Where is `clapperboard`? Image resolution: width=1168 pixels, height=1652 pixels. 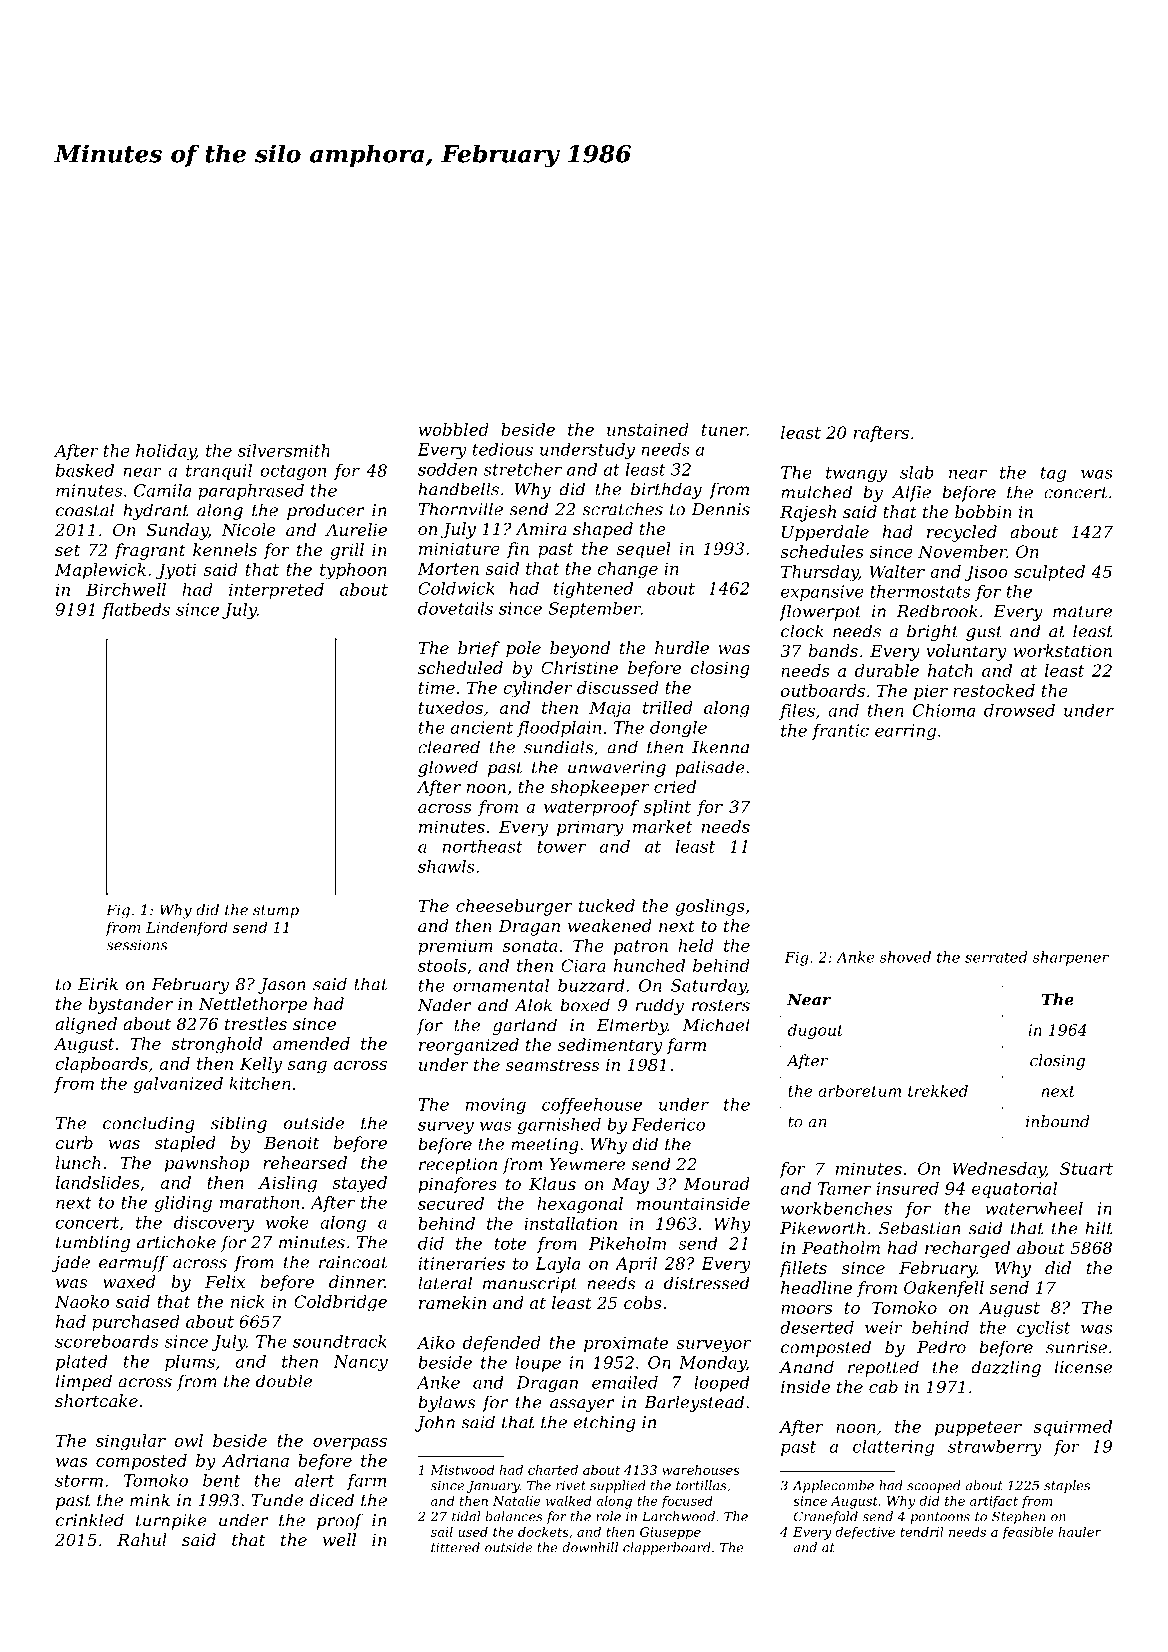 clapperboard is located at coordinates (667, 1548).
